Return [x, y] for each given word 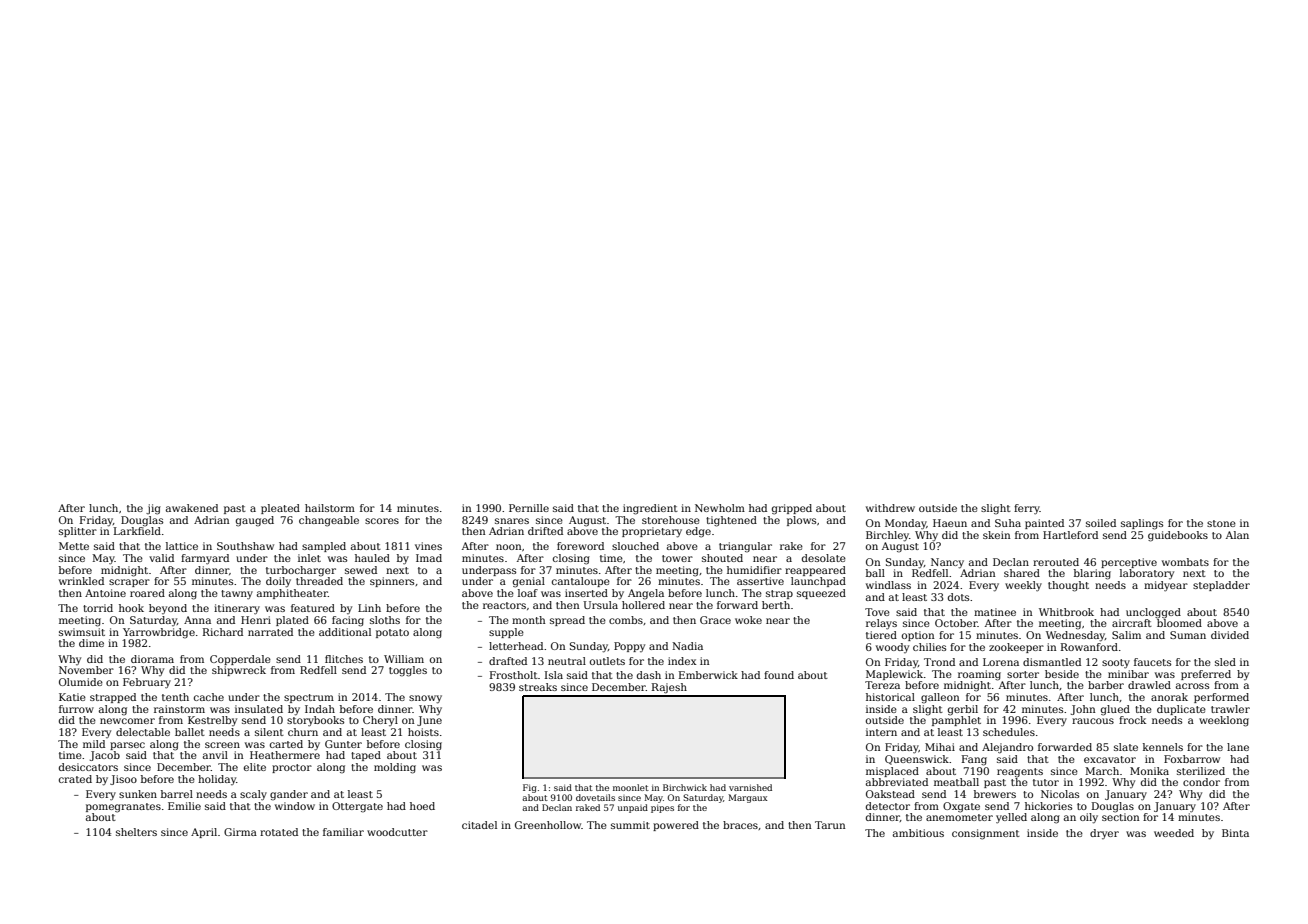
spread [567, 621]
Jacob [105, 756]
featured [313, 608]
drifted [545, 531]
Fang [974, 760]
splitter [78, 532]
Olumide [81, 682]
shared [1022, 573]
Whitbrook [1066, 612]
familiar [343, 832]
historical [890, 697]
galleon [940, 698]
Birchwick [685, 787]
